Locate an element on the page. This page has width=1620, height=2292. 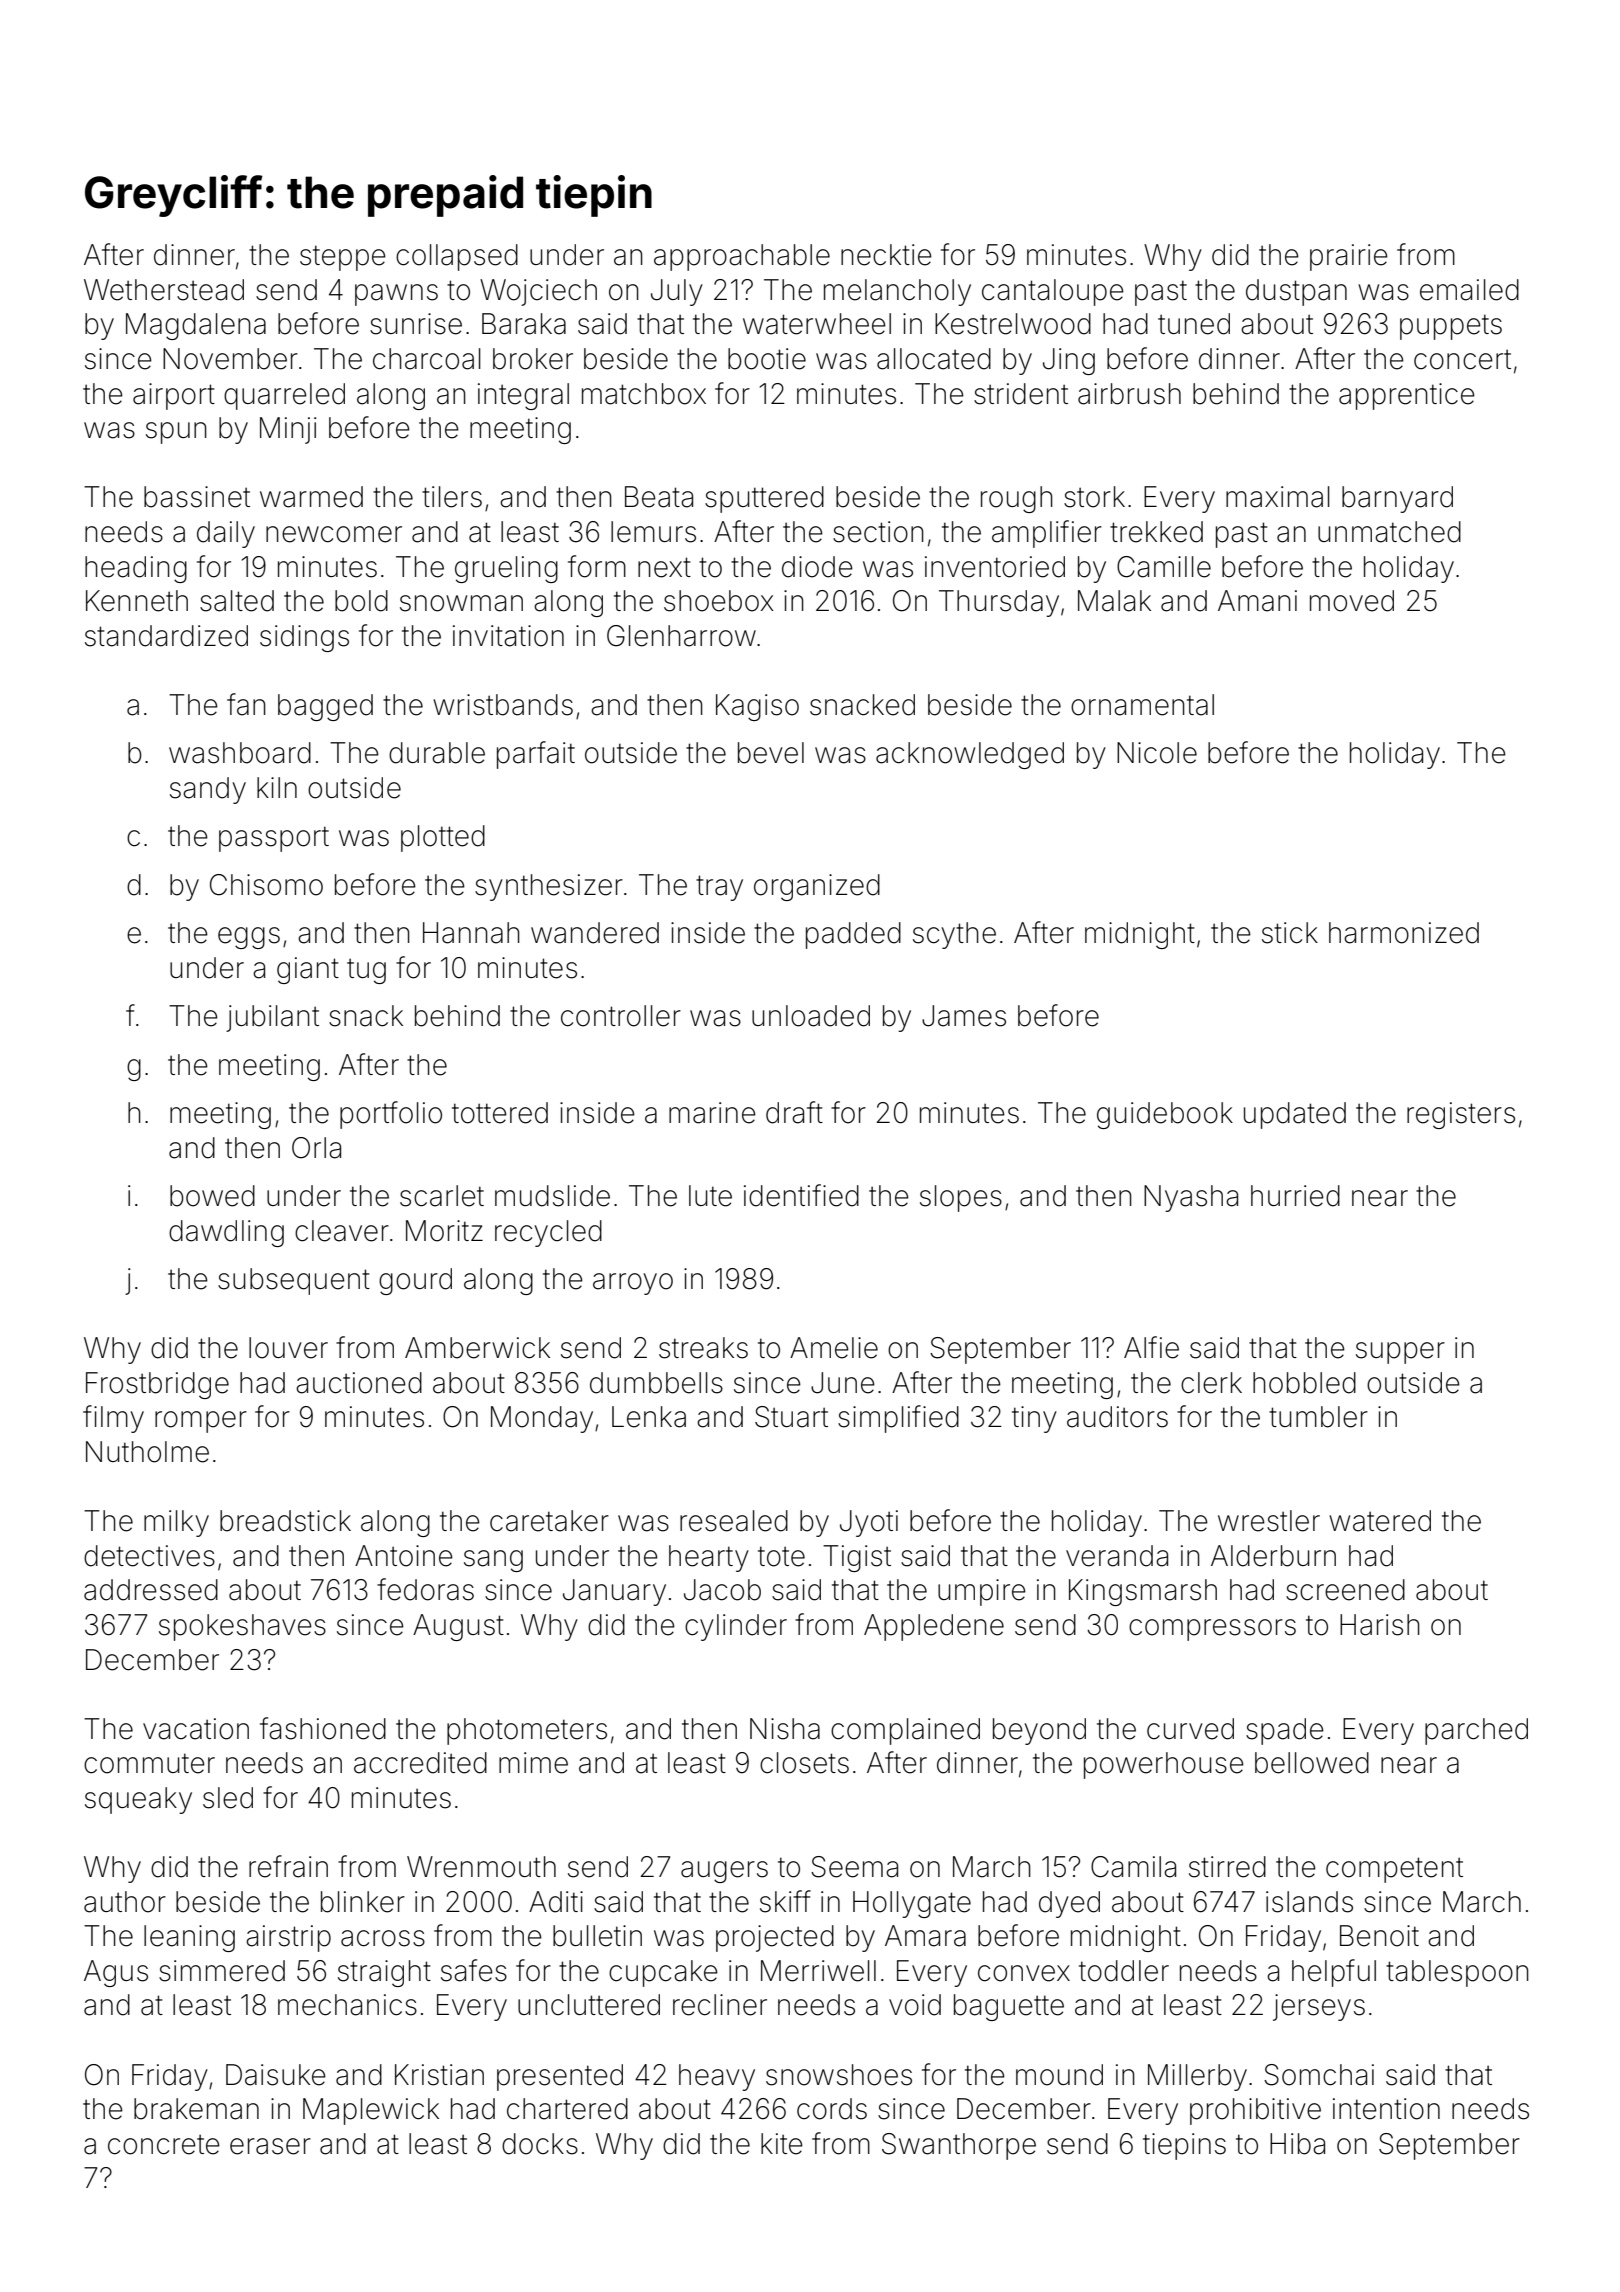
August is located at coordinates (458, 1627).
